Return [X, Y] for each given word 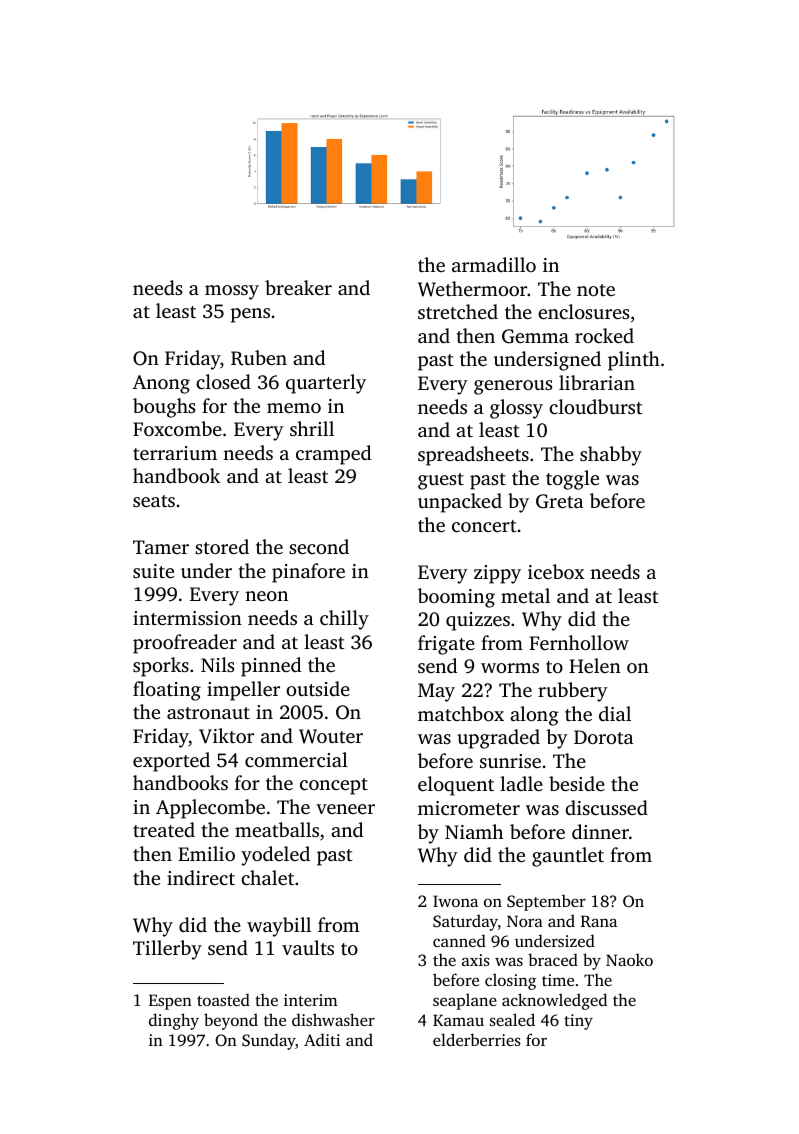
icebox [556, 571]
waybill [279, 927]
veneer [345, 809]
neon [266, 596]
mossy [232, 292]
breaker [298, 287]
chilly [344, 620]
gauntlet [568, 857]
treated [164, 829]
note [596, 290]
